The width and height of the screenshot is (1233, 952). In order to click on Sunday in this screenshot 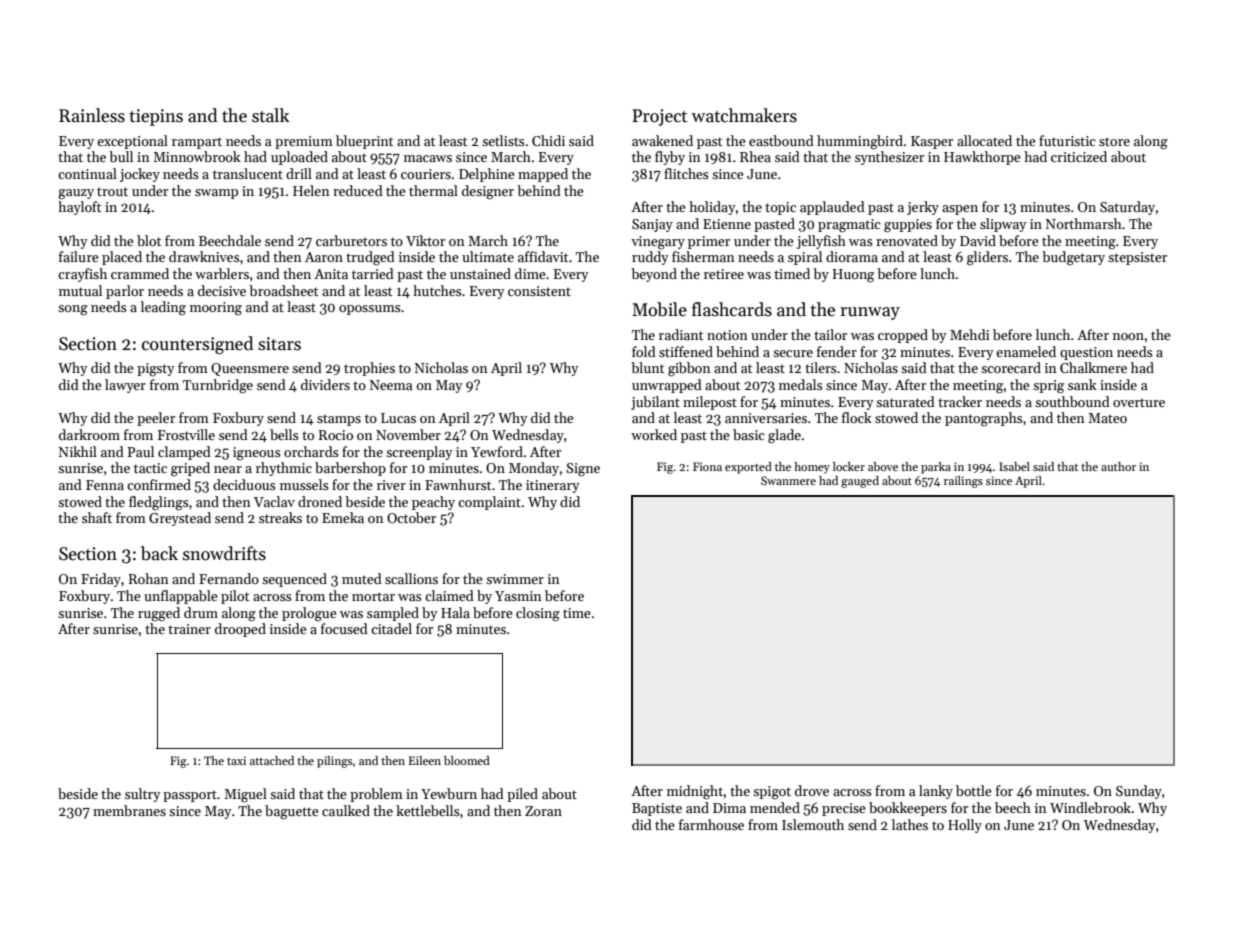, I will do `click(1139, 792)`.
